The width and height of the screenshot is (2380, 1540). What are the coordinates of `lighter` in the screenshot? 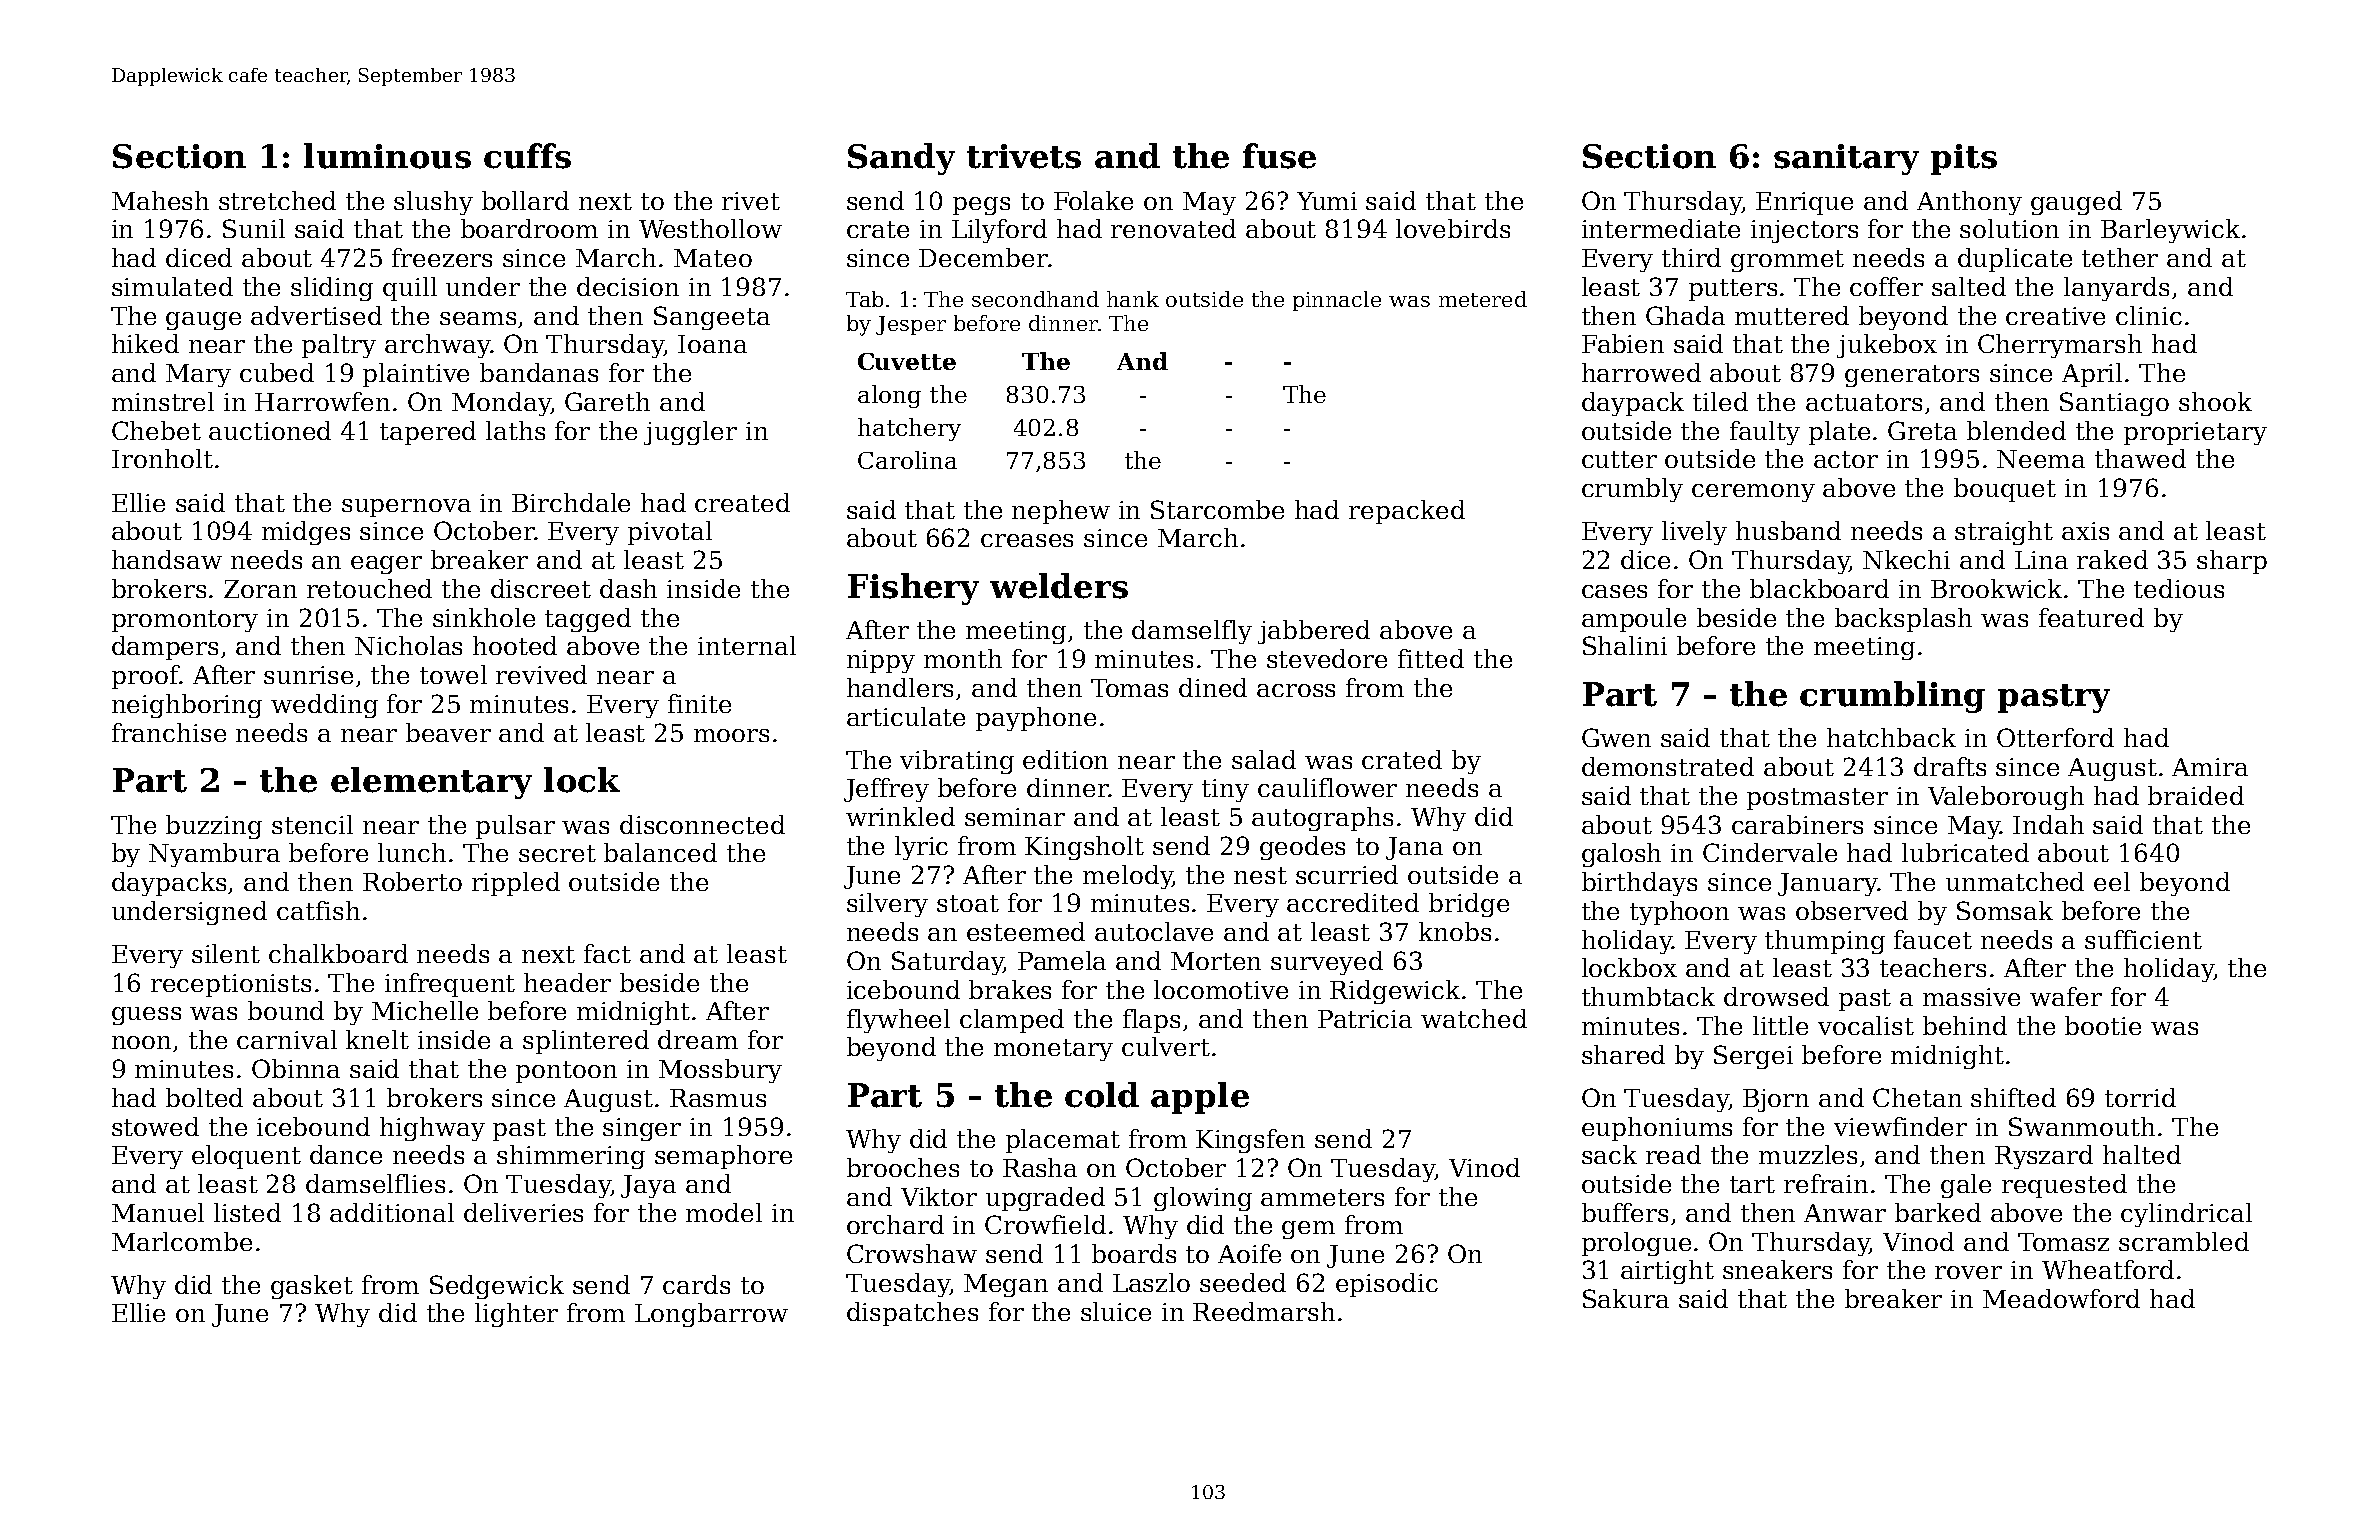 It's located at (516, 1315).
